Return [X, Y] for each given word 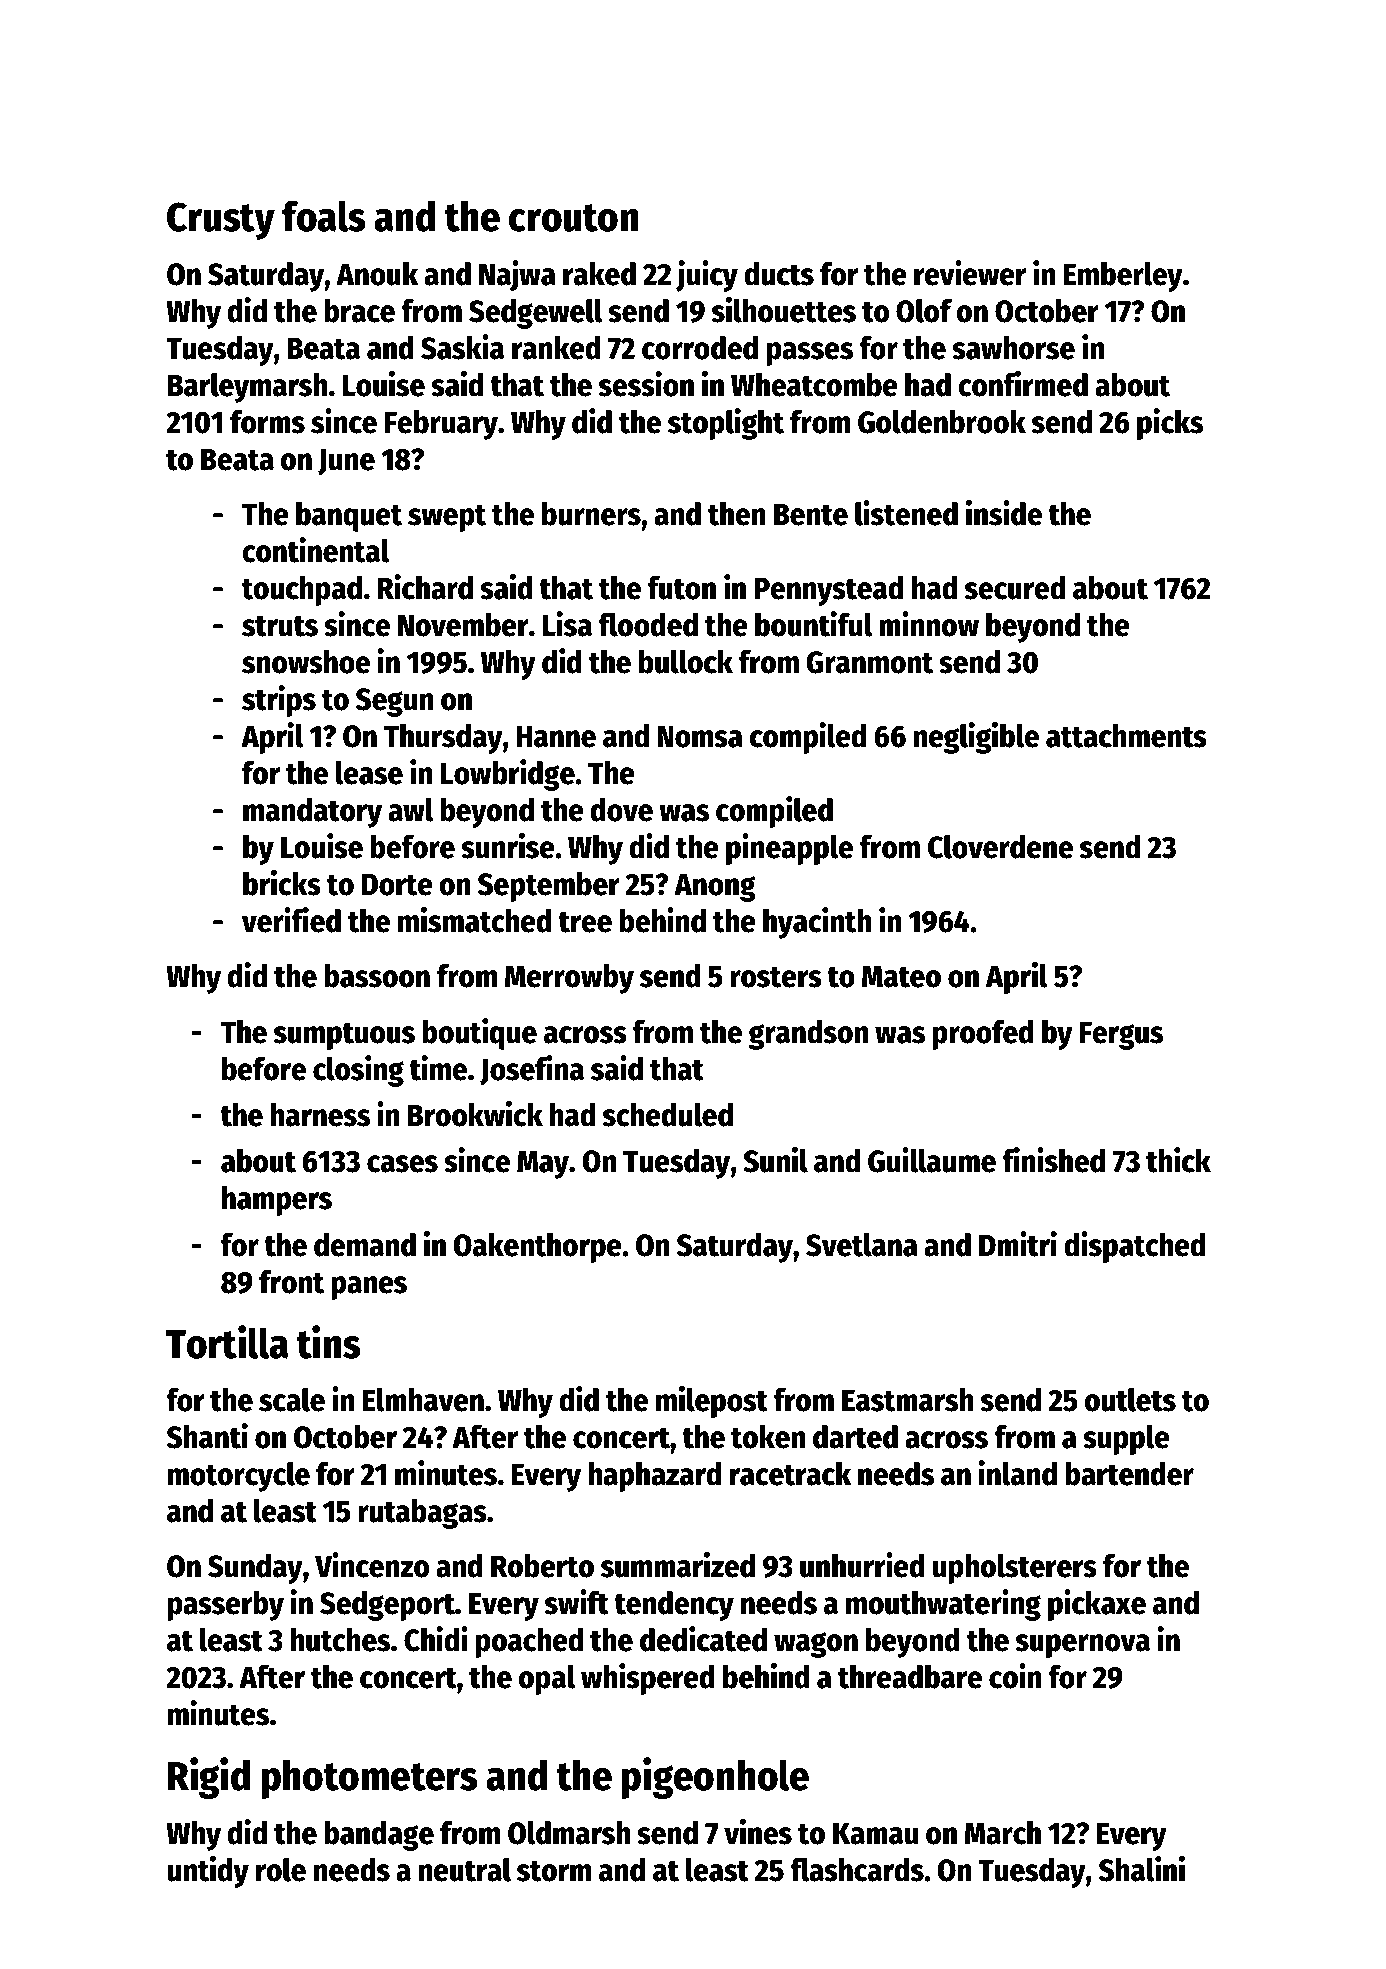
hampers [277, 1201]
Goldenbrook [942, 422]
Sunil [775, 1160]
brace [359, 311]
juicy [707, 276]
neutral [465, 1870]
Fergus [1121, 1035]
